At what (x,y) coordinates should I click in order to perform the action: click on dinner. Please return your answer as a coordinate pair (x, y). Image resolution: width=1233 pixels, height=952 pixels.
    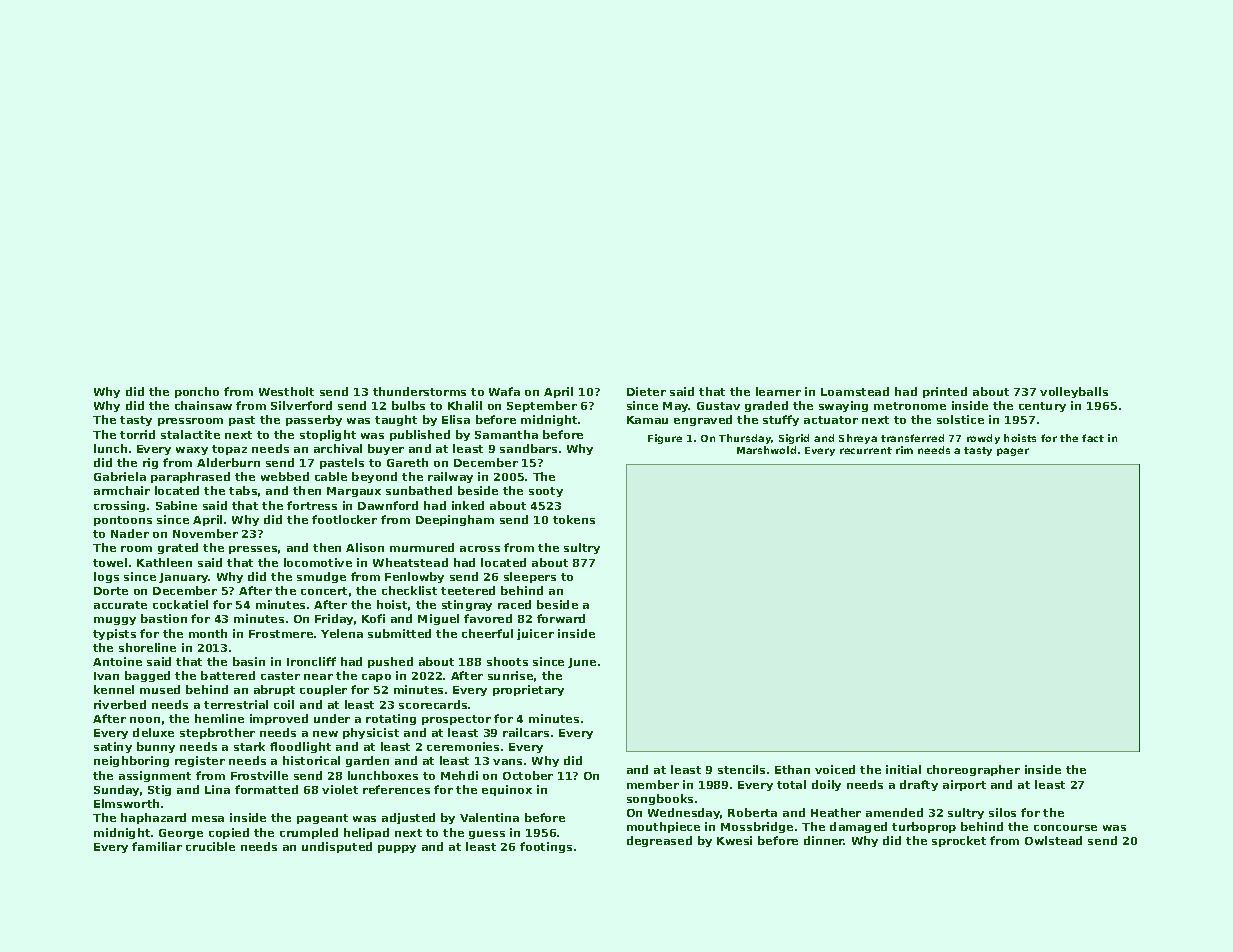
    Looking at the image, I should click on (824, 840).
